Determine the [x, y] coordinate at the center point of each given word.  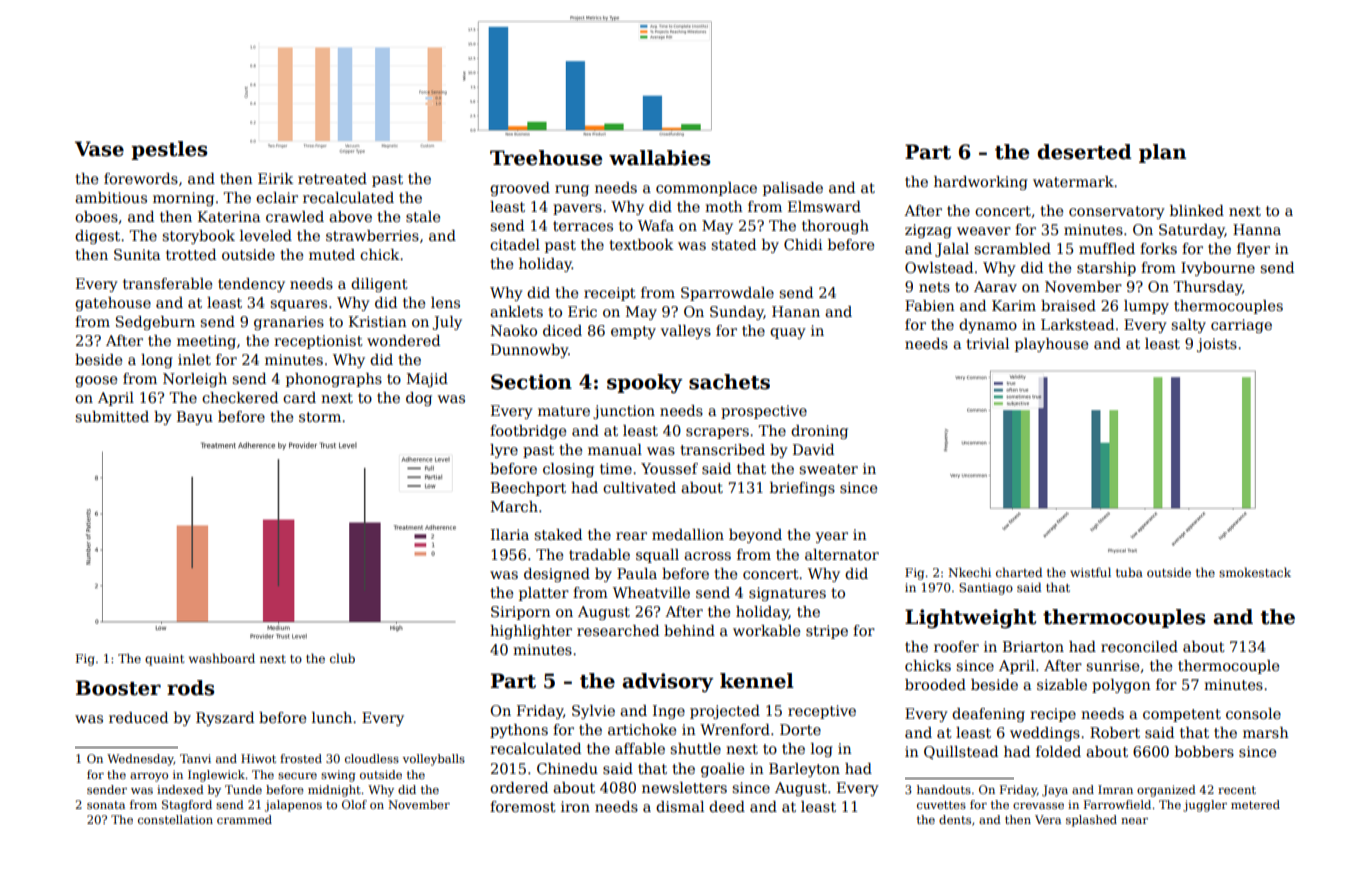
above [350, 216]
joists [1217, 345]
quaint [164, 660]
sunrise [1112, 665]
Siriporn [521, 613]
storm [320, 417]
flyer [1253, 250]
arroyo [149, 777]
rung [572, 190]
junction [624, 412]
